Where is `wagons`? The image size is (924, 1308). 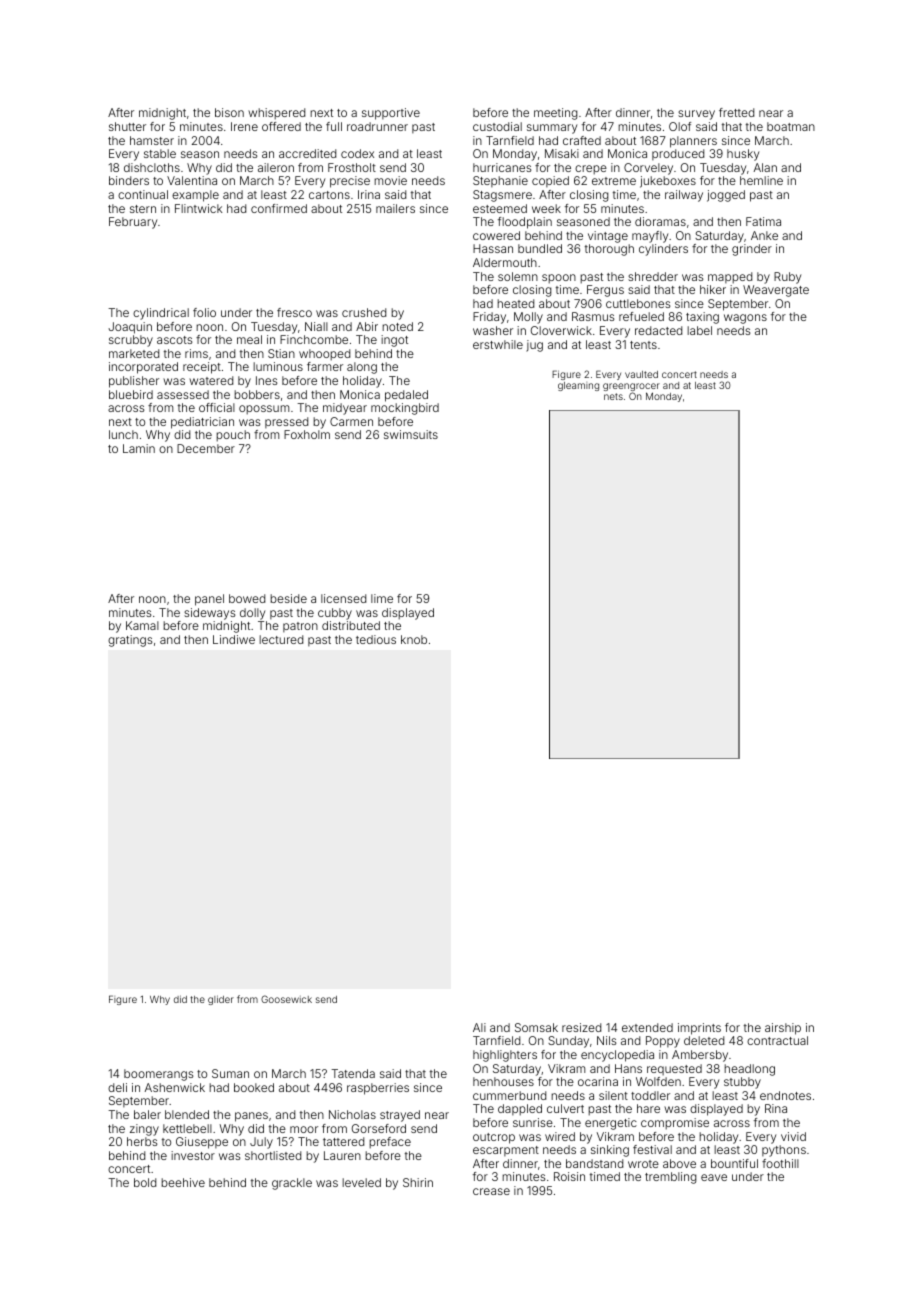 wagons is located at coordinates (745, 319).
